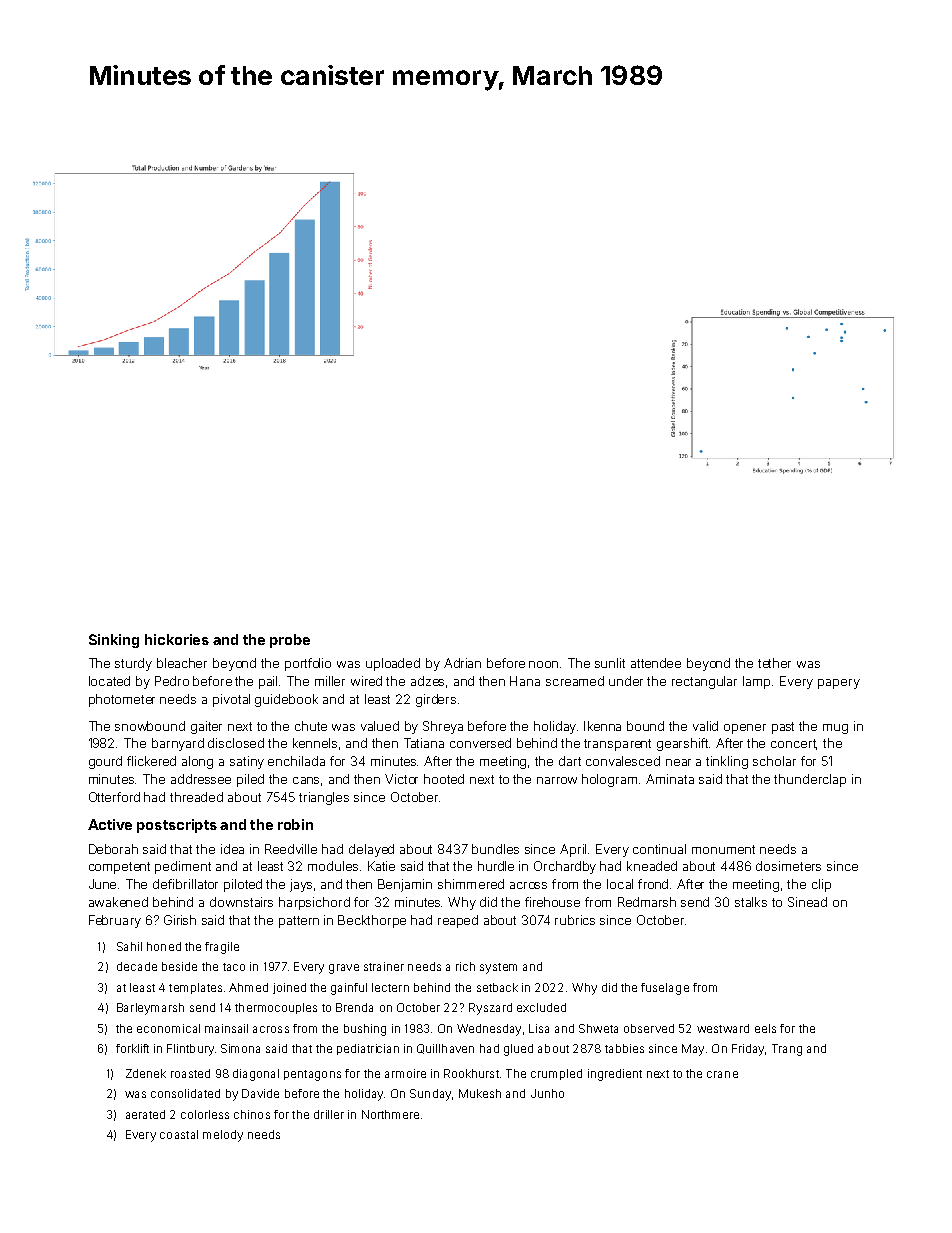 The image size is (952, 1233). What do you see at coordinates (659, 849) in the page?
I see `continual` at bounding box center [659, 849].
